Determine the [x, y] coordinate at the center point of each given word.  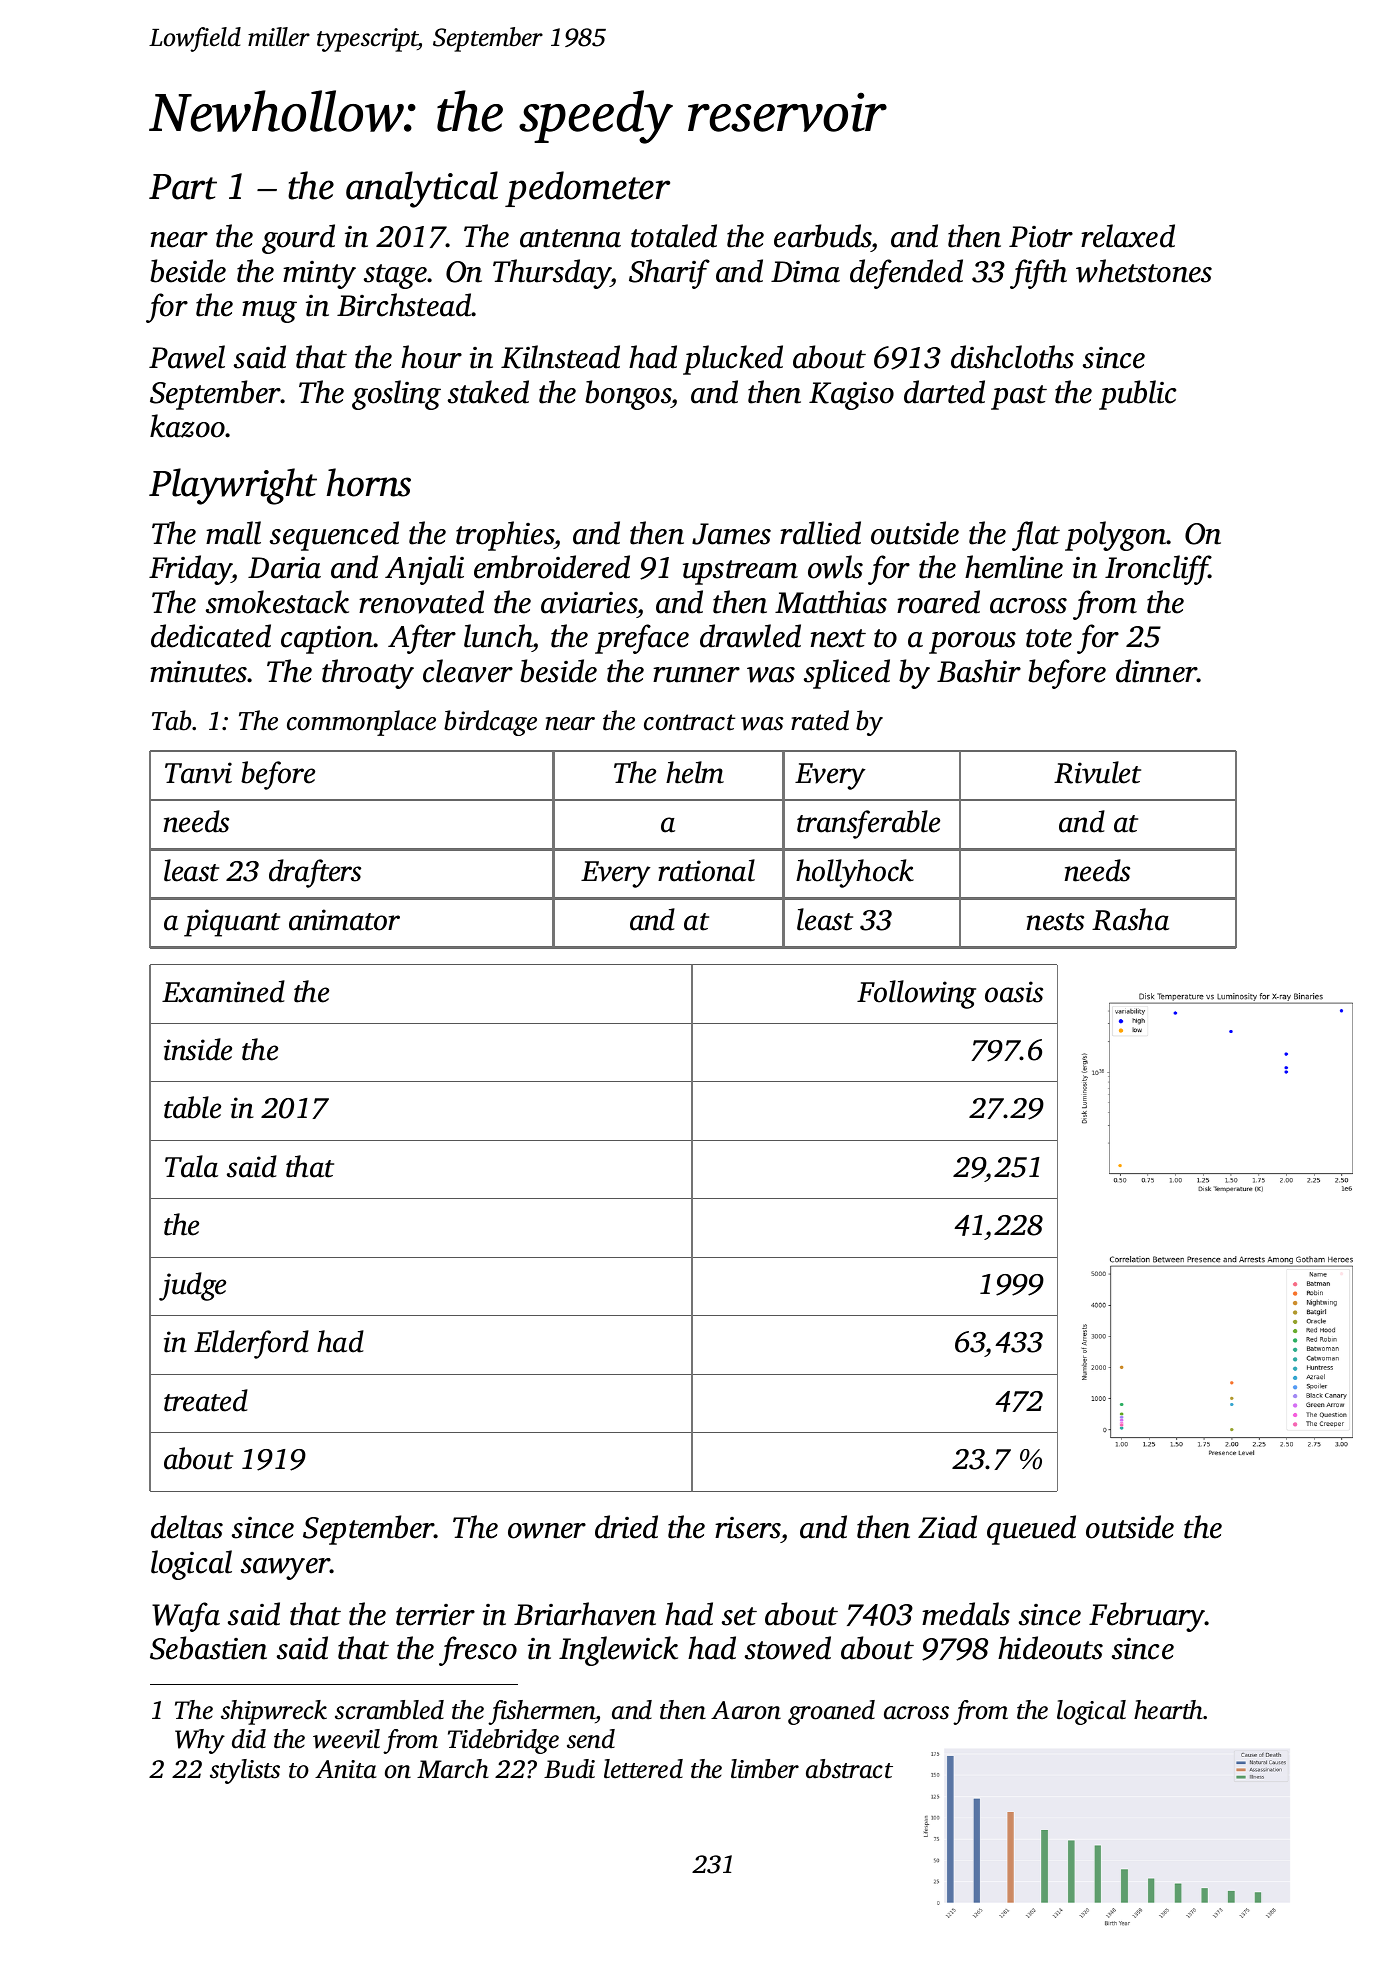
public [1137, 395]
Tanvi [198, 773]
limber [765, 1769]
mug [269, 312]
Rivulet [1097, 772]
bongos [628, 395]
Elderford [251, 1344]
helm [695, 772]
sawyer [286, 1569]
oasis [1014, 992]
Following [916, 994]
